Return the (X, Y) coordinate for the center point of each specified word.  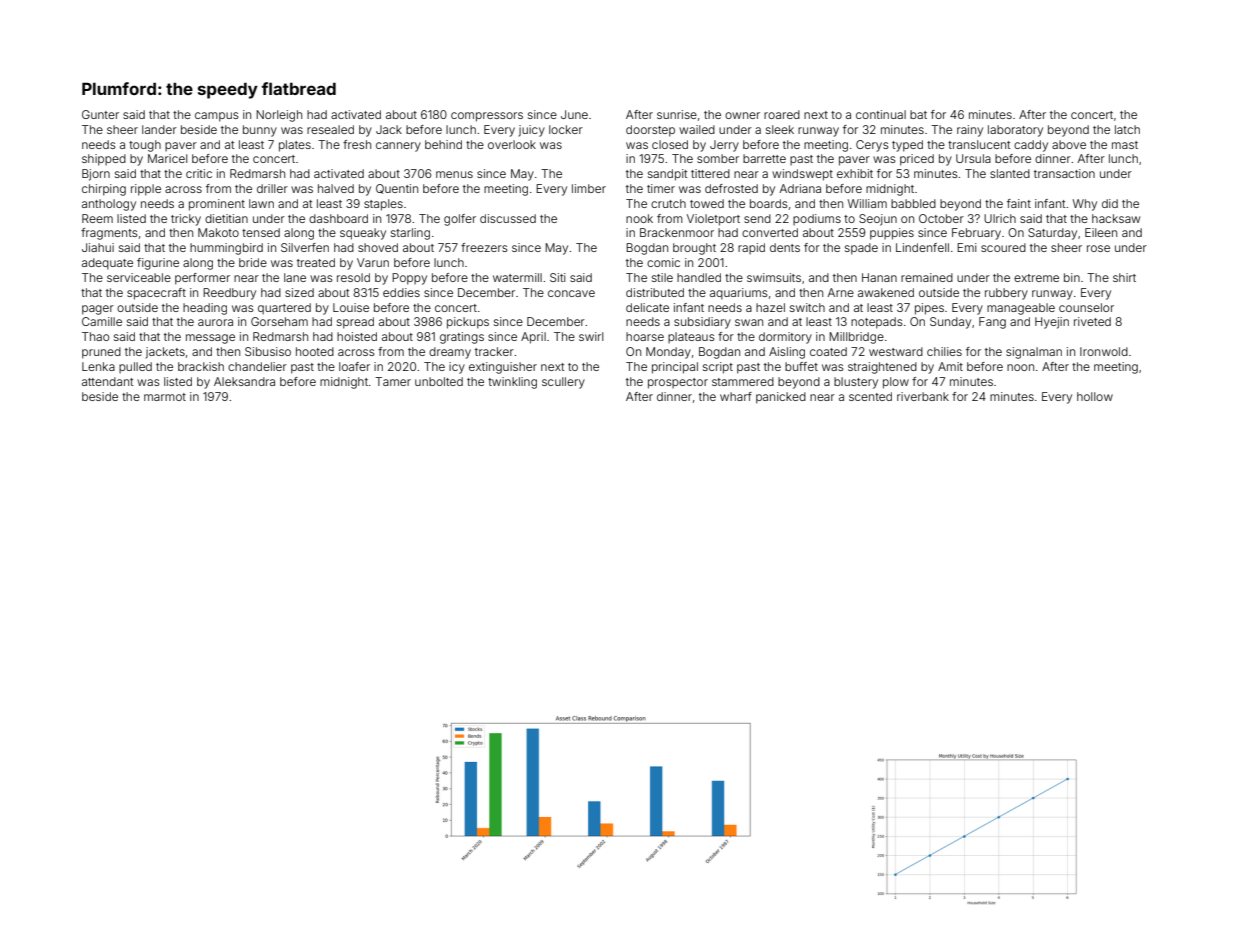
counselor (1086, 307)
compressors (487, 117)
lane (295, 277)
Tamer (393, 381)
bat (918, 114)
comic (663, 262)
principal (675, 368)
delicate (647, 307)
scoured (1003, 247)
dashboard (338, 218)
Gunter (100, 114)
